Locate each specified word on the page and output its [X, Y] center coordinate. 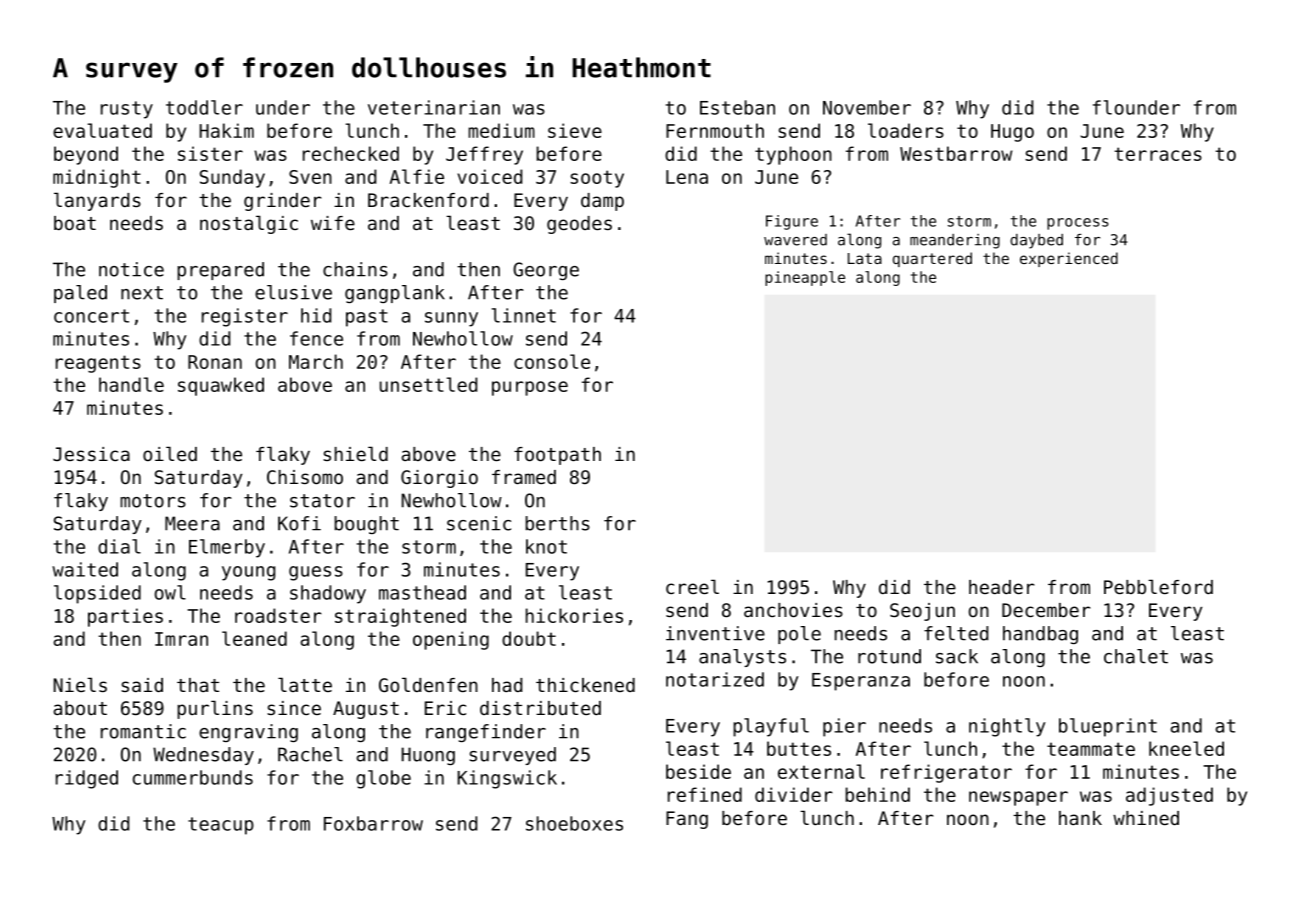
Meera [192, 523]
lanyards [97, 201]
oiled [170, 453]
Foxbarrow [373, 823]
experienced [1069, 259]
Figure [792, 222]
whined [1146, 818]
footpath [557, 456]
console [552, 361]
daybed [1036, 241]
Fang [687, 820]
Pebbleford [1158, 586]
